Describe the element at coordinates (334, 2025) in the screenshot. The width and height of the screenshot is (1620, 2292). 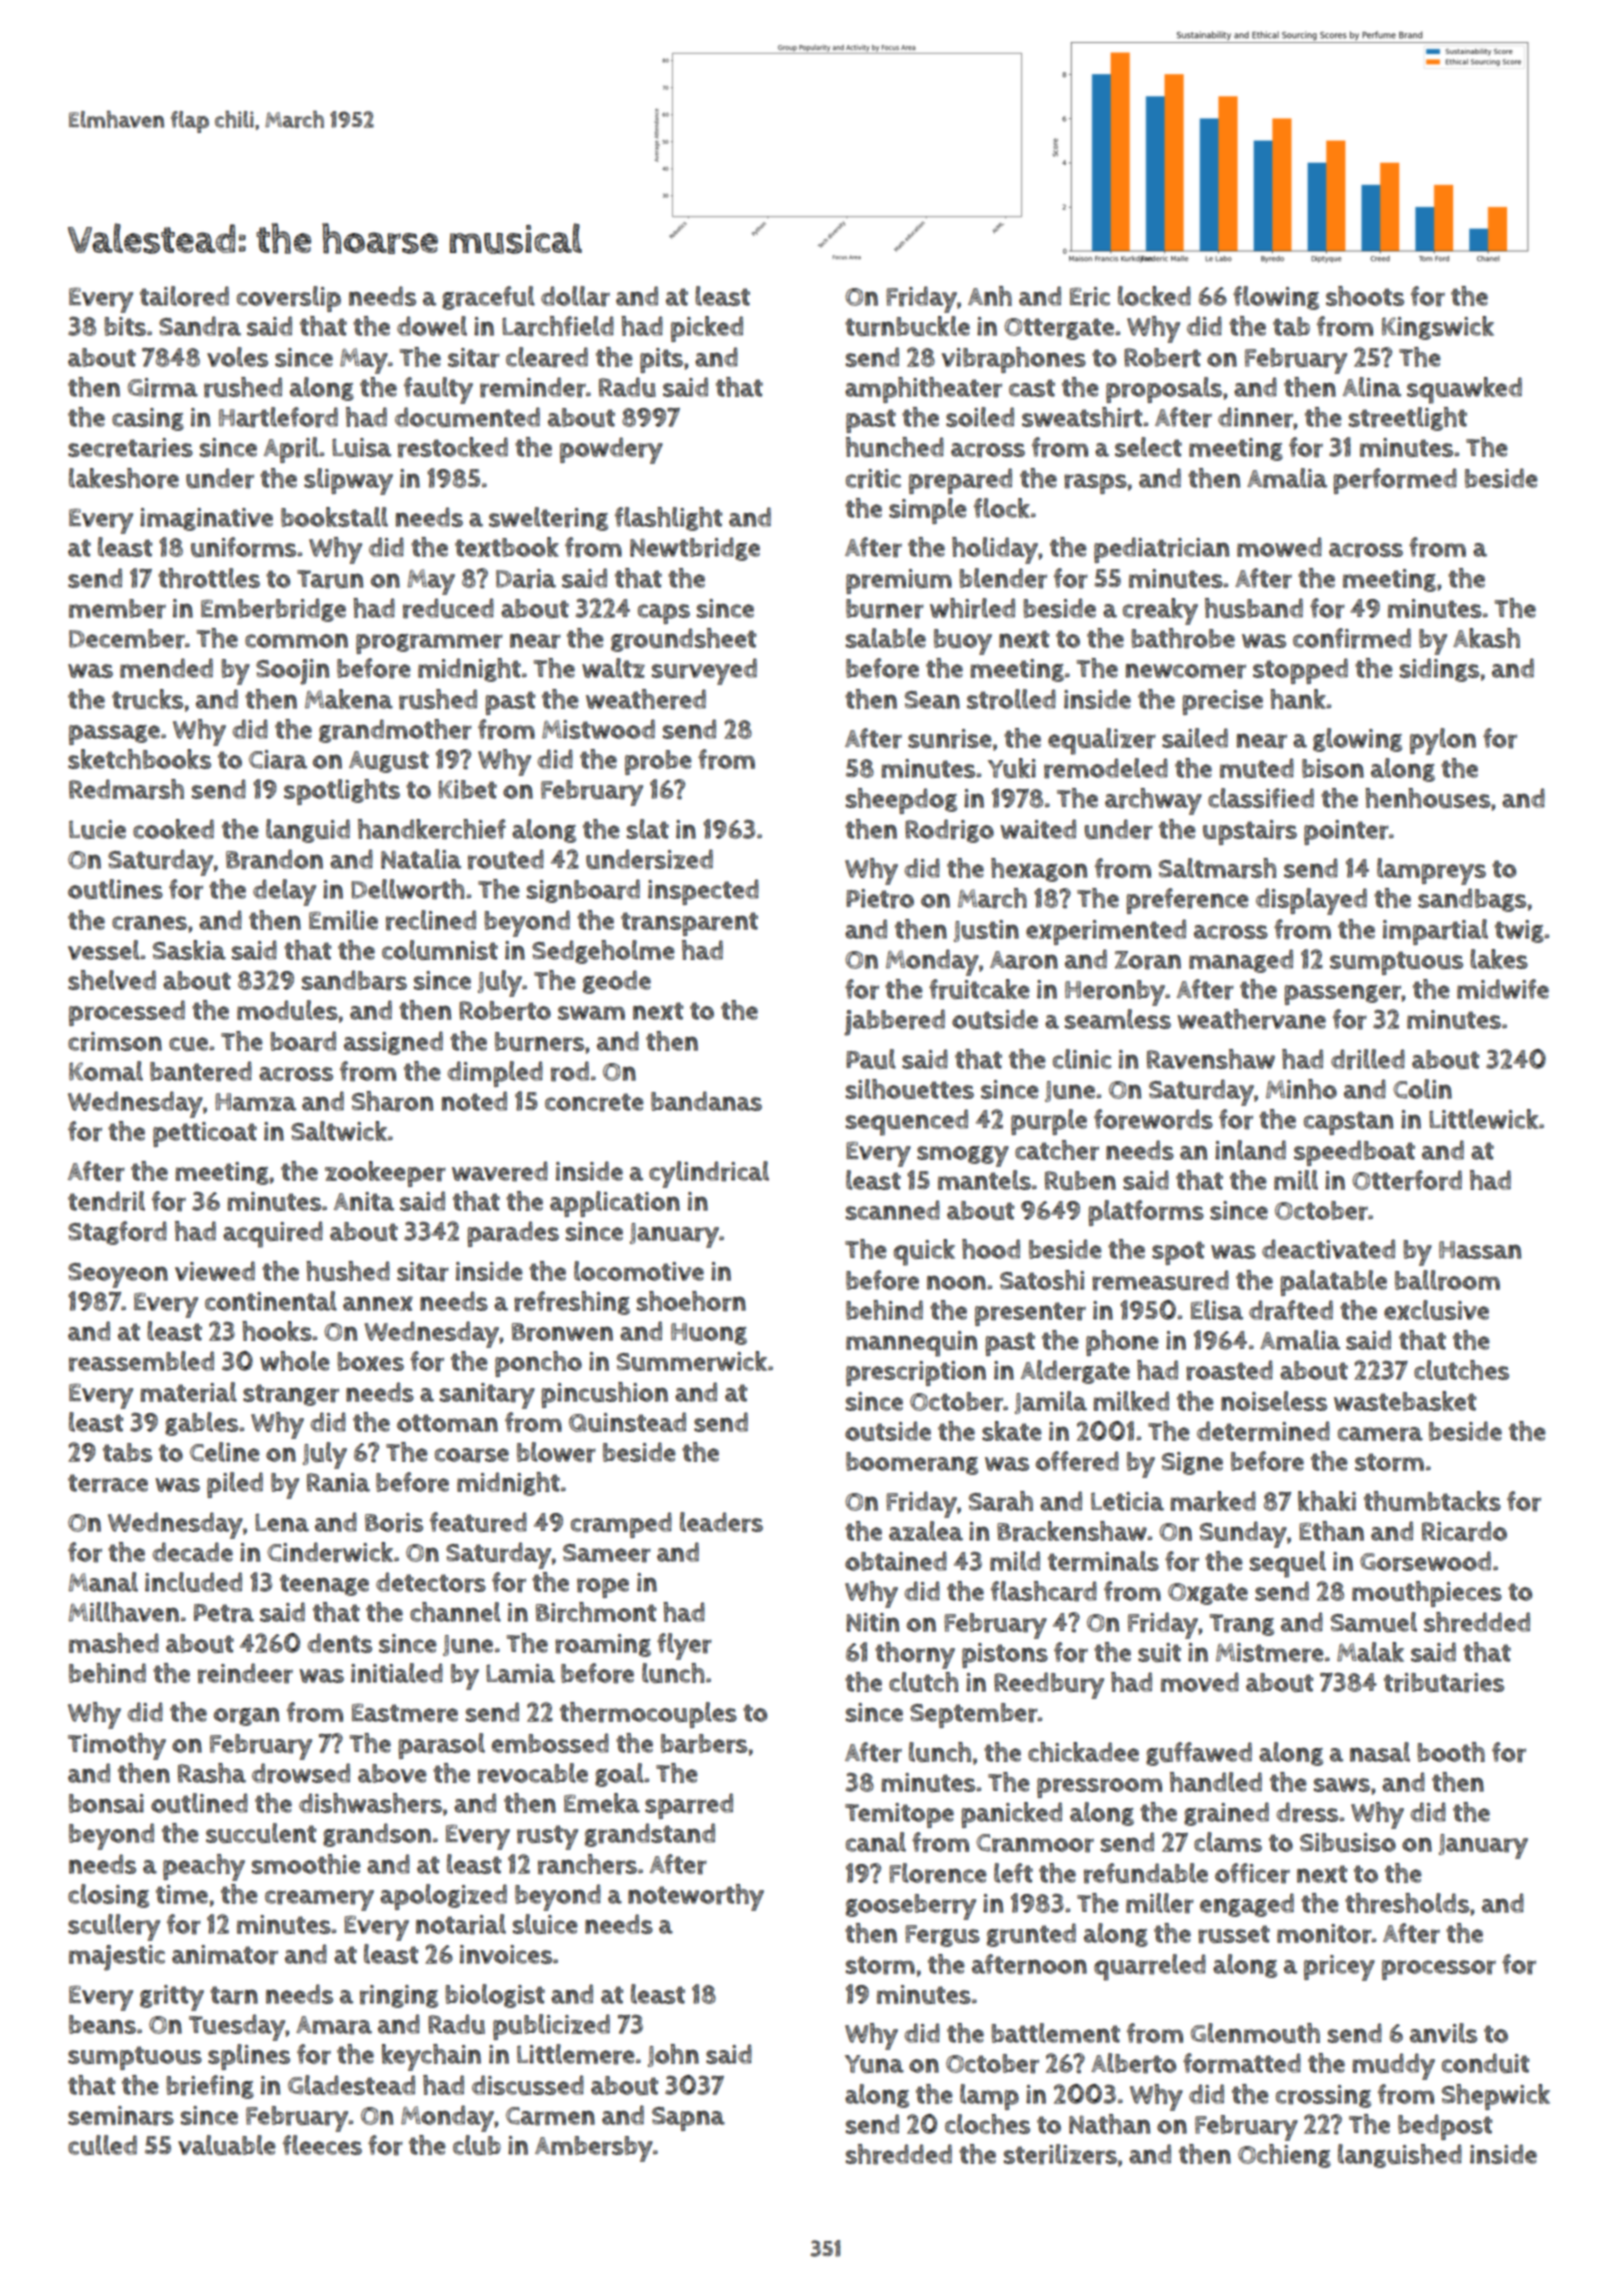
I see `Amara` at that location.
